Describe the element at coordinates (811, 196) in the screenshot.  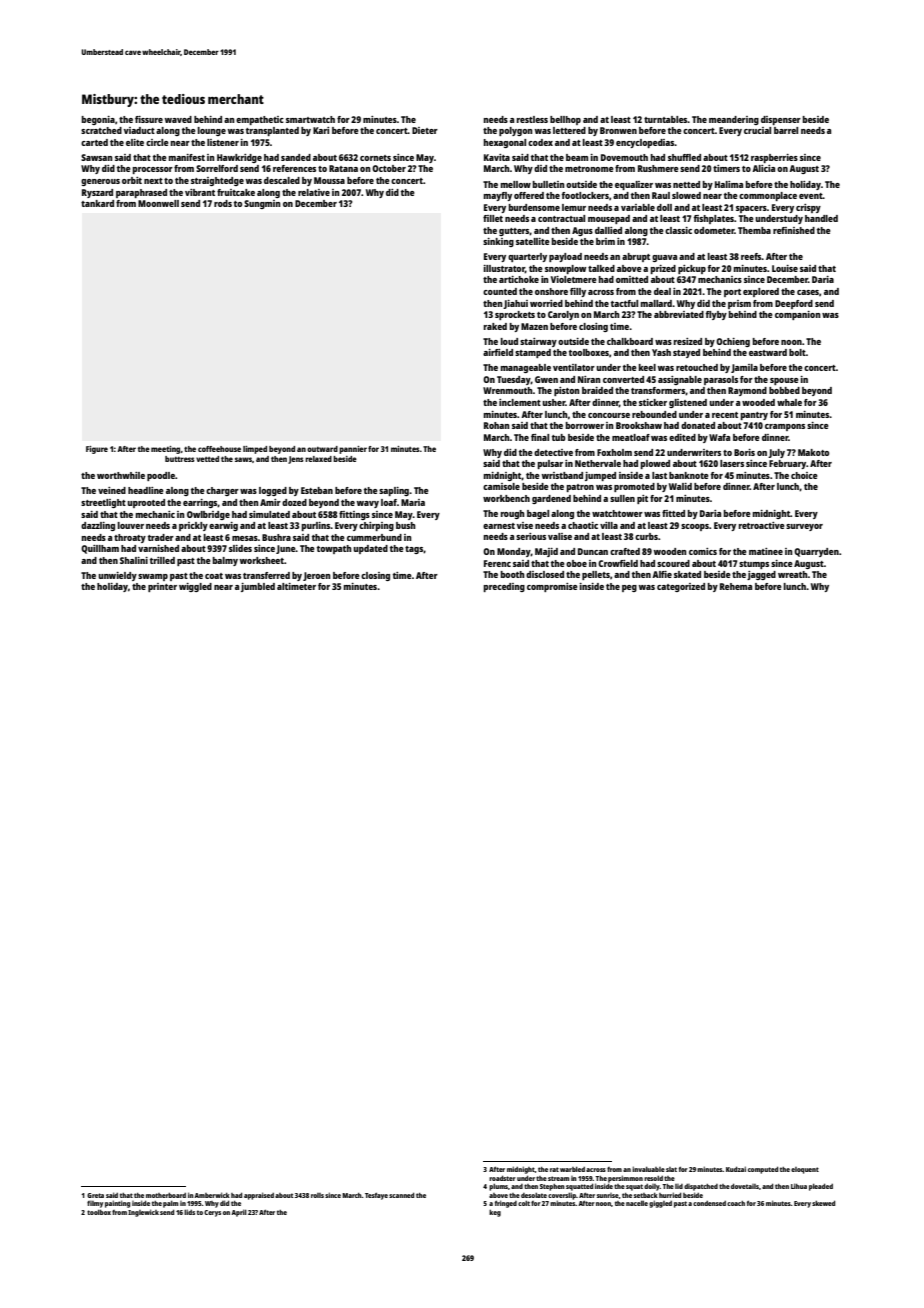
I see `event` at that location.
